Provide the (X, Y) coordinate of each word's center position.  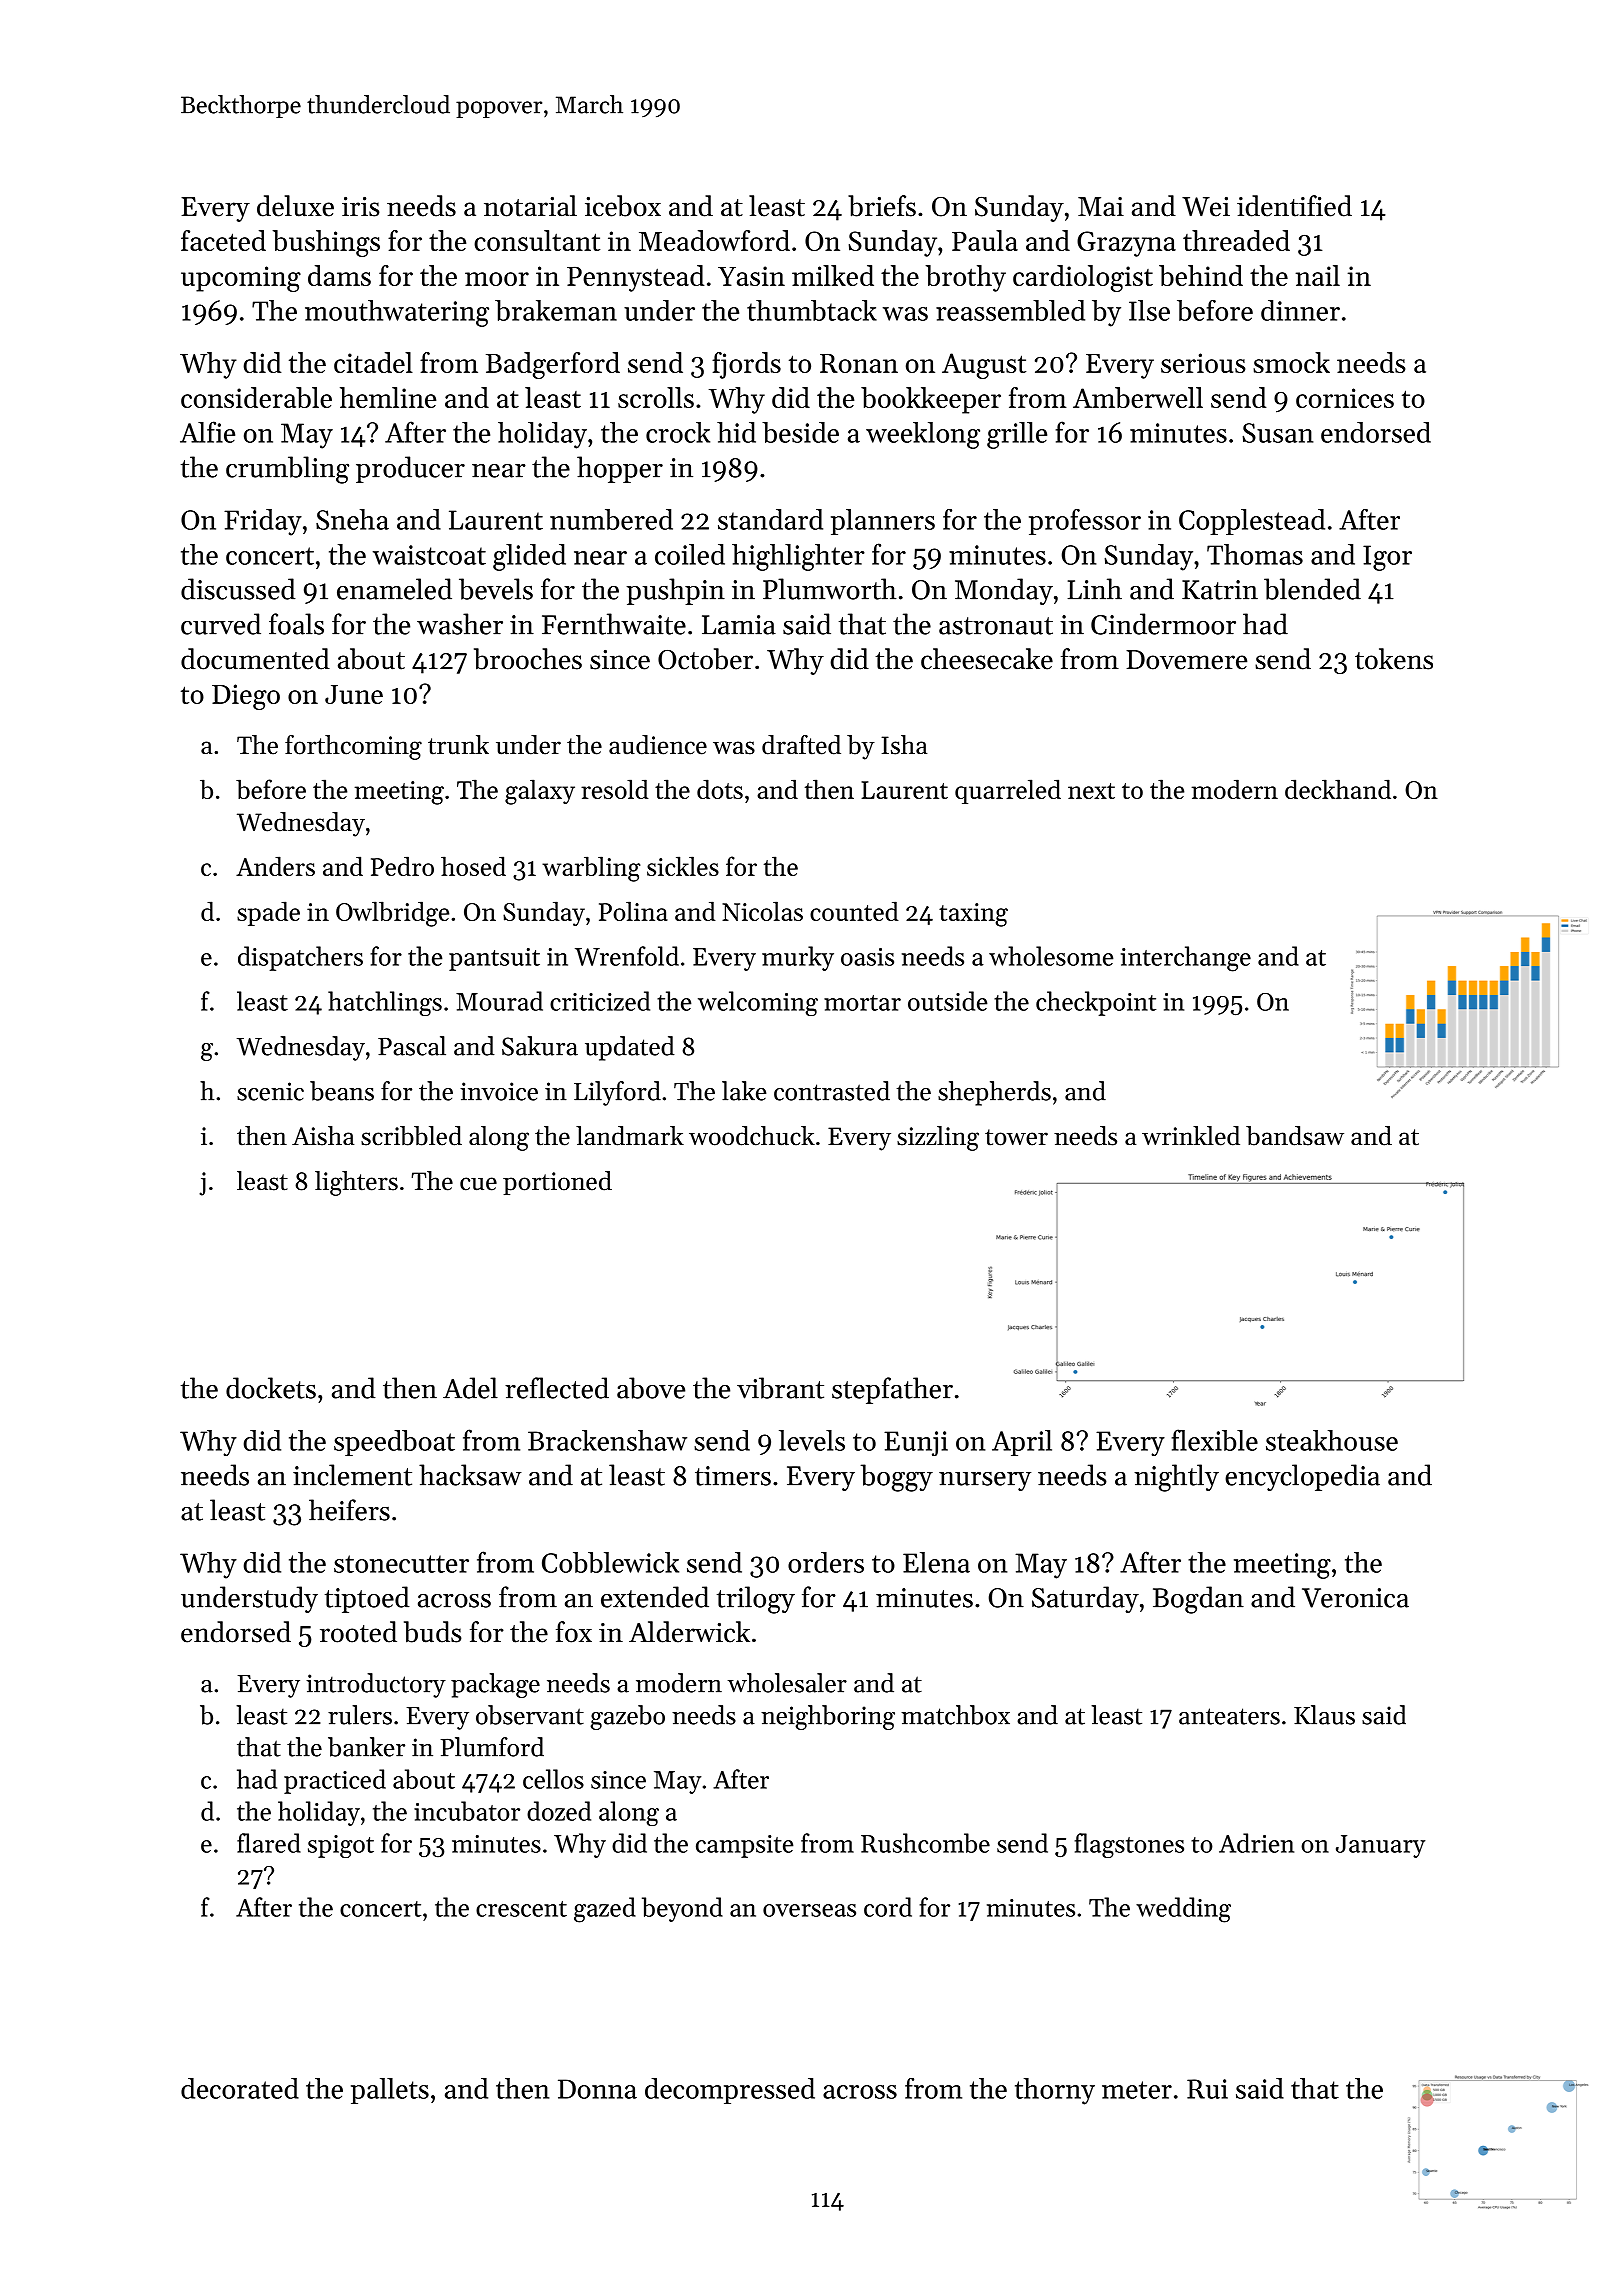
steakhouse (1332, 1440)
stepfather (892, 1390)
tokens (1394, 659)
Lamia (739, 625)
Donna (597, 2089)
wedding (1183, 1910)
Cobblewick (610, 1562)
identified (1294, 206)
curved (221, 624)
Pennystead (635, 278)
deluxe (295, 206)
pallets (390, 2091)
